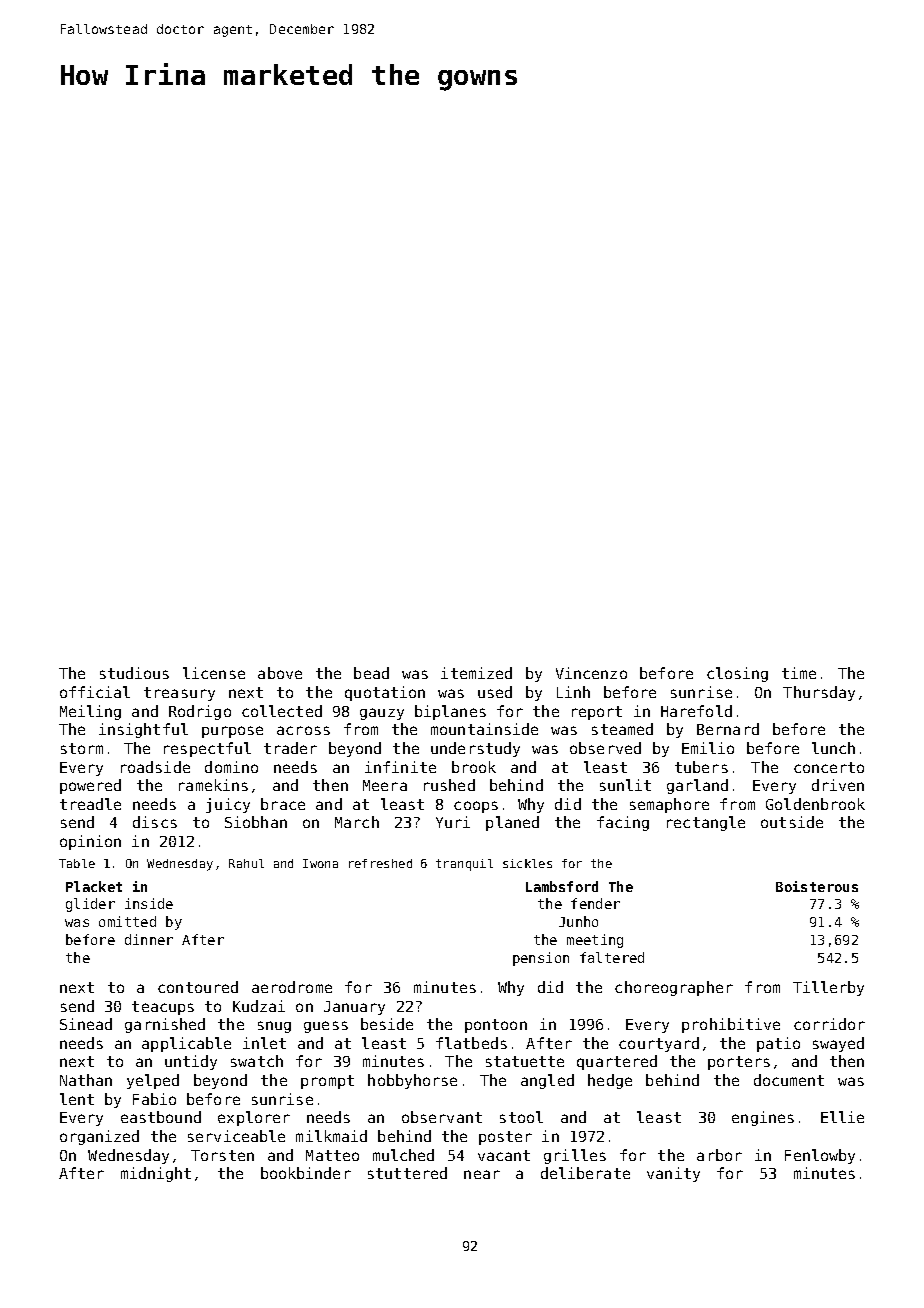 Image resolution: width=924 pixels, height=1308 pixels. Describe the element at coordinates (442, 1117) in the screenshot. I see `observant` at that location.
